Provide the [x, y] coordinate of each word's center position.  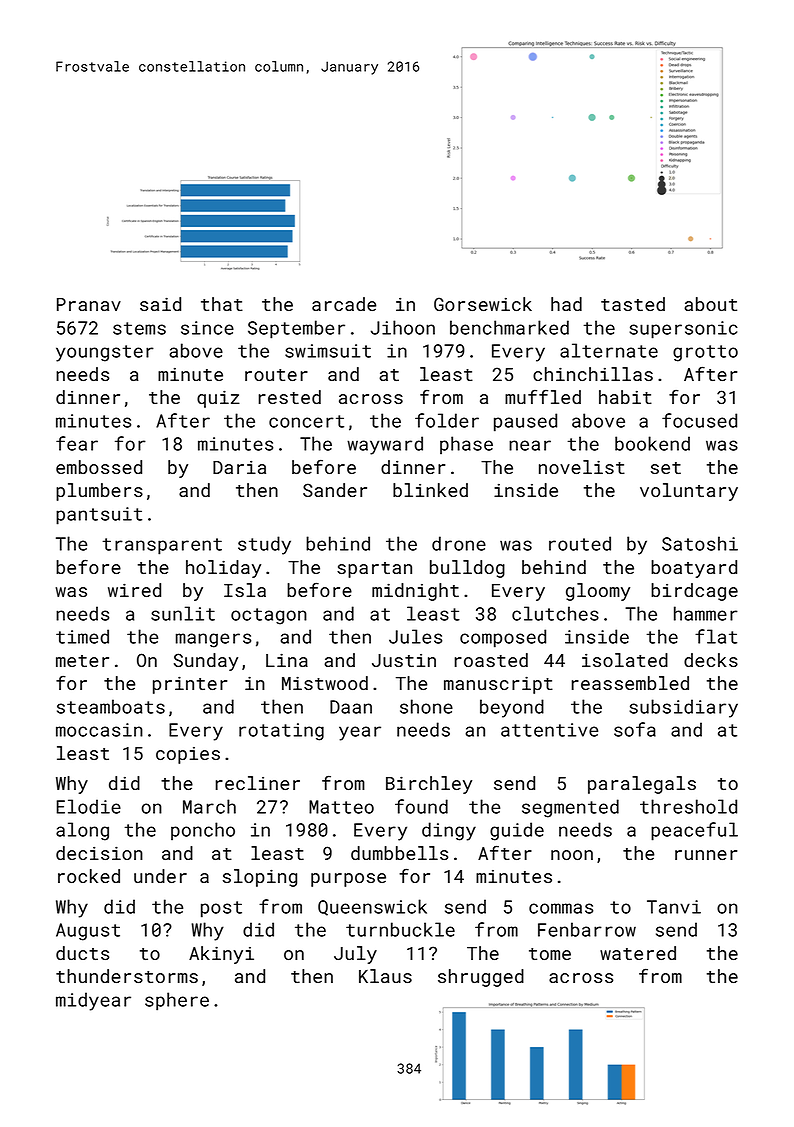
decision [99, 853]
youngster [105, 353]
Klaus [385, 976]
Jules [415, 636]
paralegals [642, 785]
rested [289, 397]
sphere [177, 1001]
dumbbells [399, 853]
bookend [652, 443]
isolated [625, 660]
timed [82, 636]
